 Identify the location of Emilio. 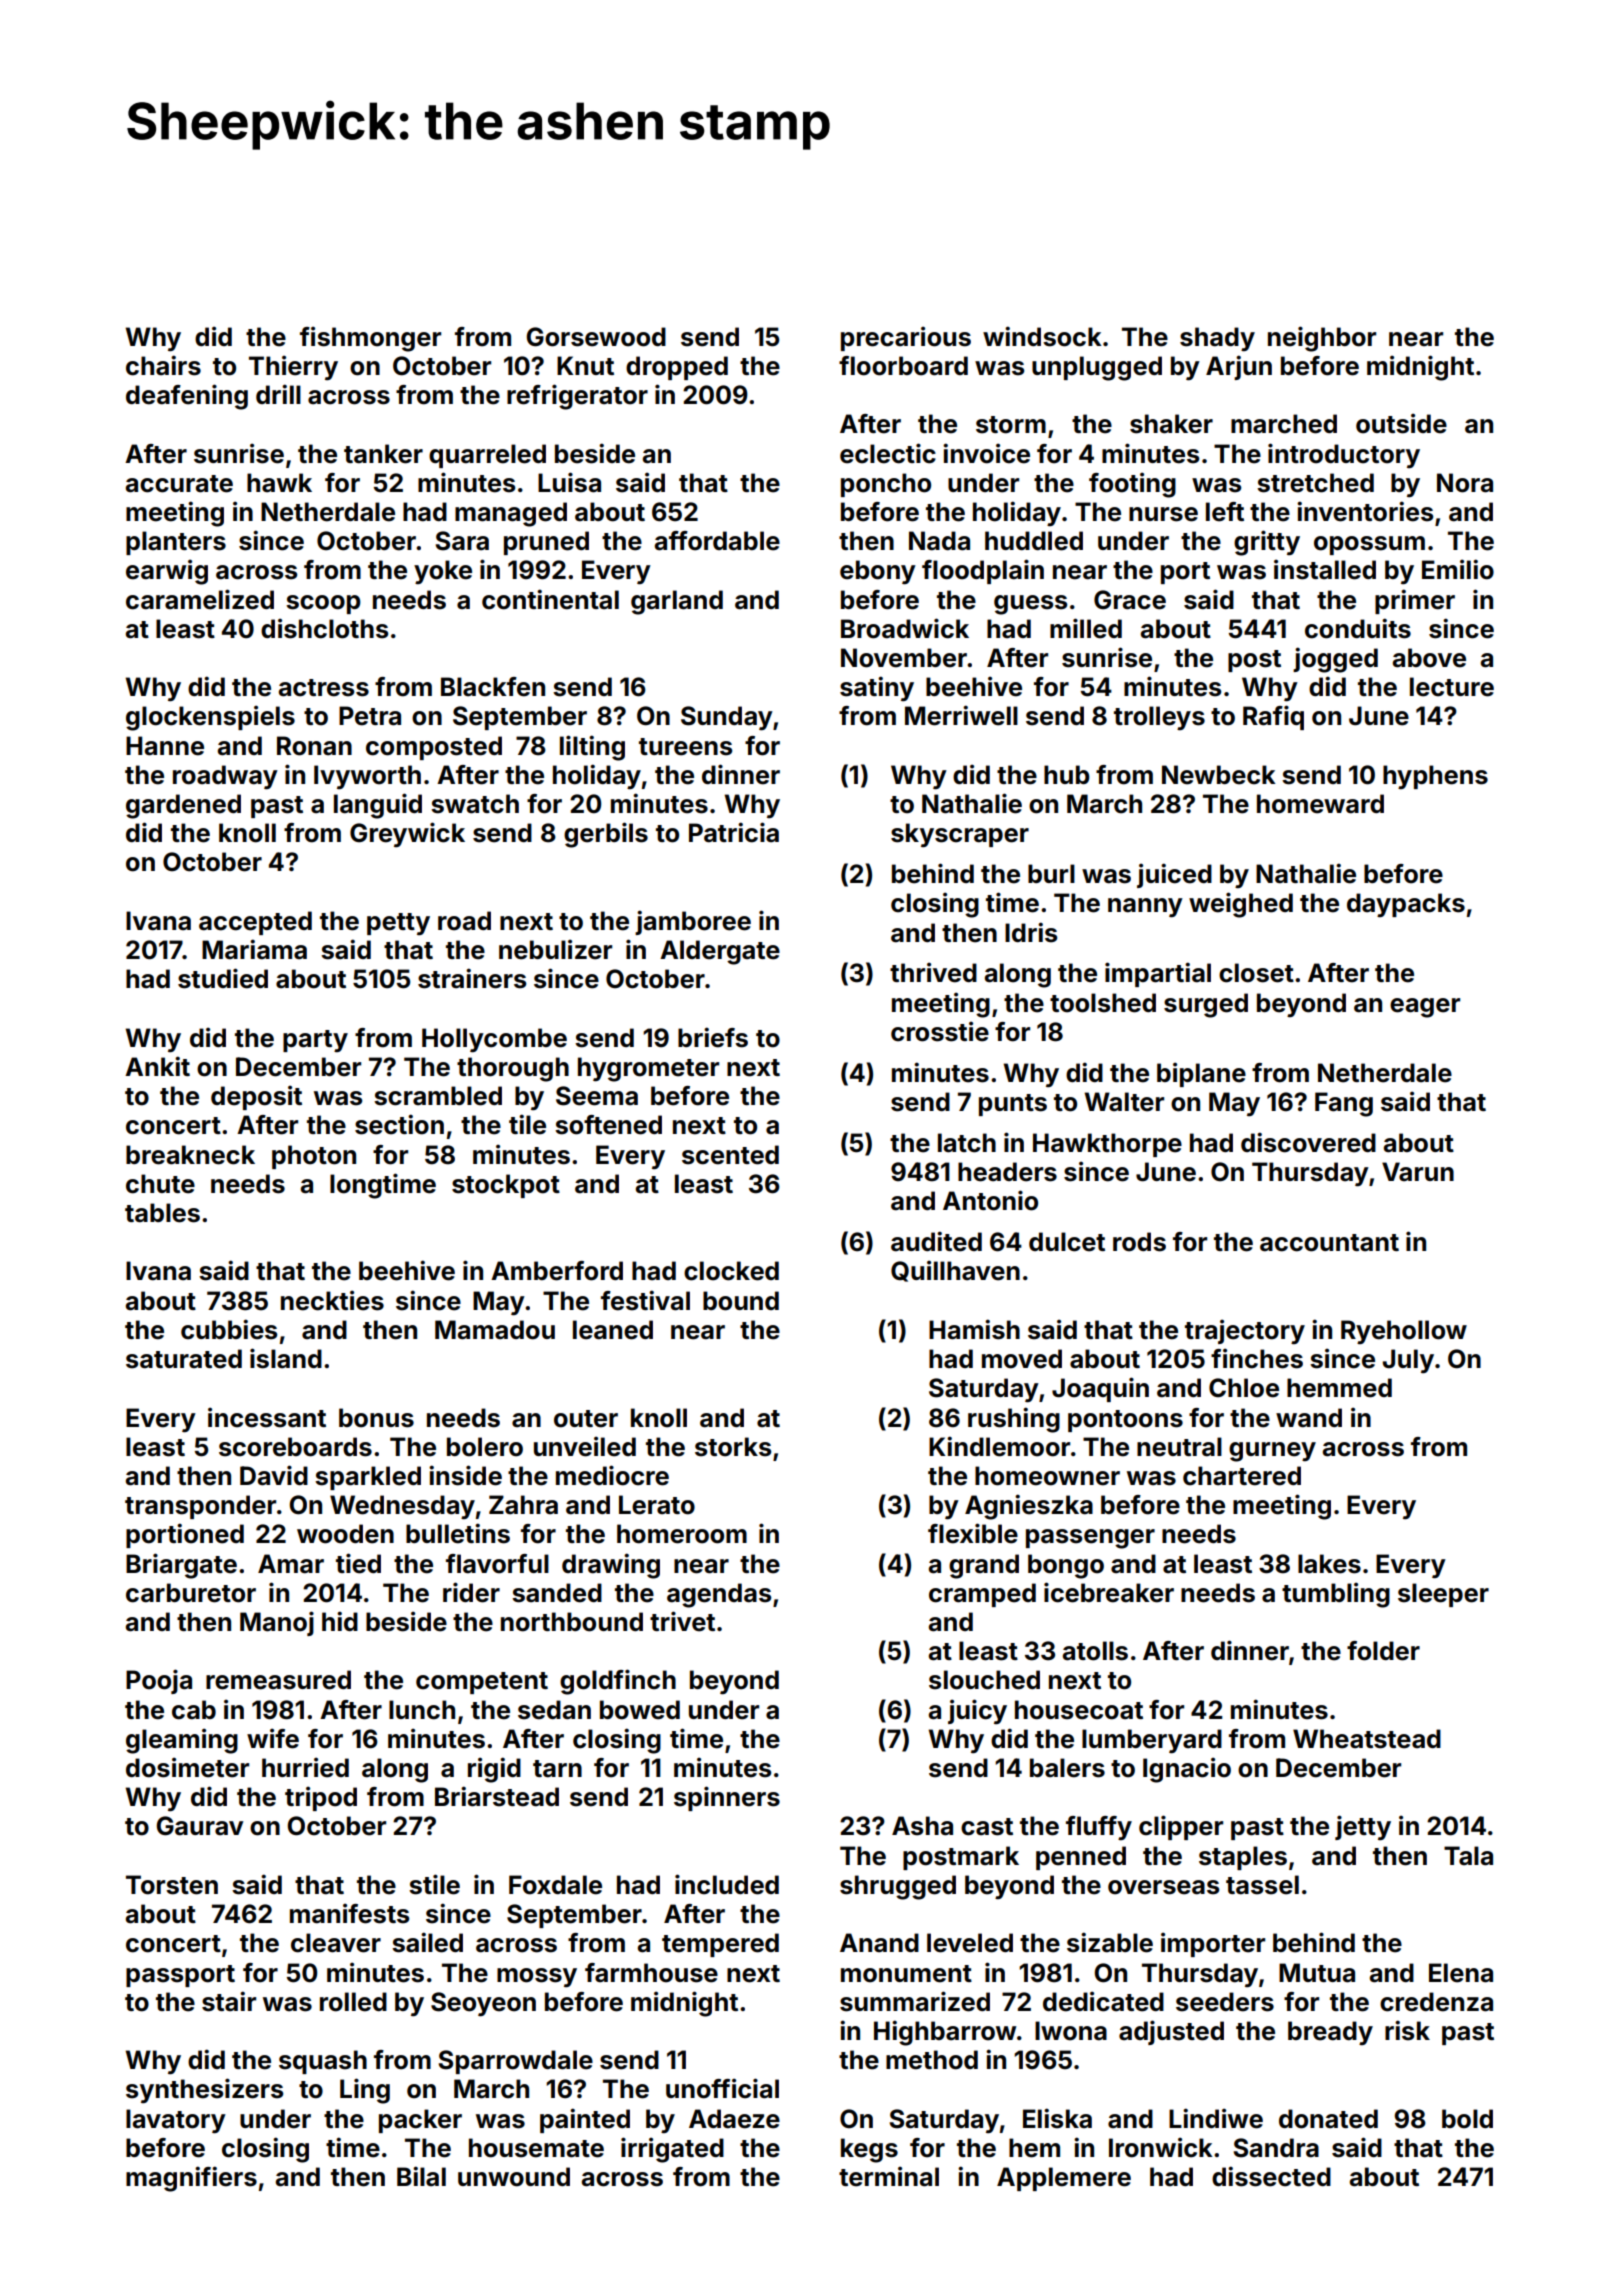
(1458, 569).
